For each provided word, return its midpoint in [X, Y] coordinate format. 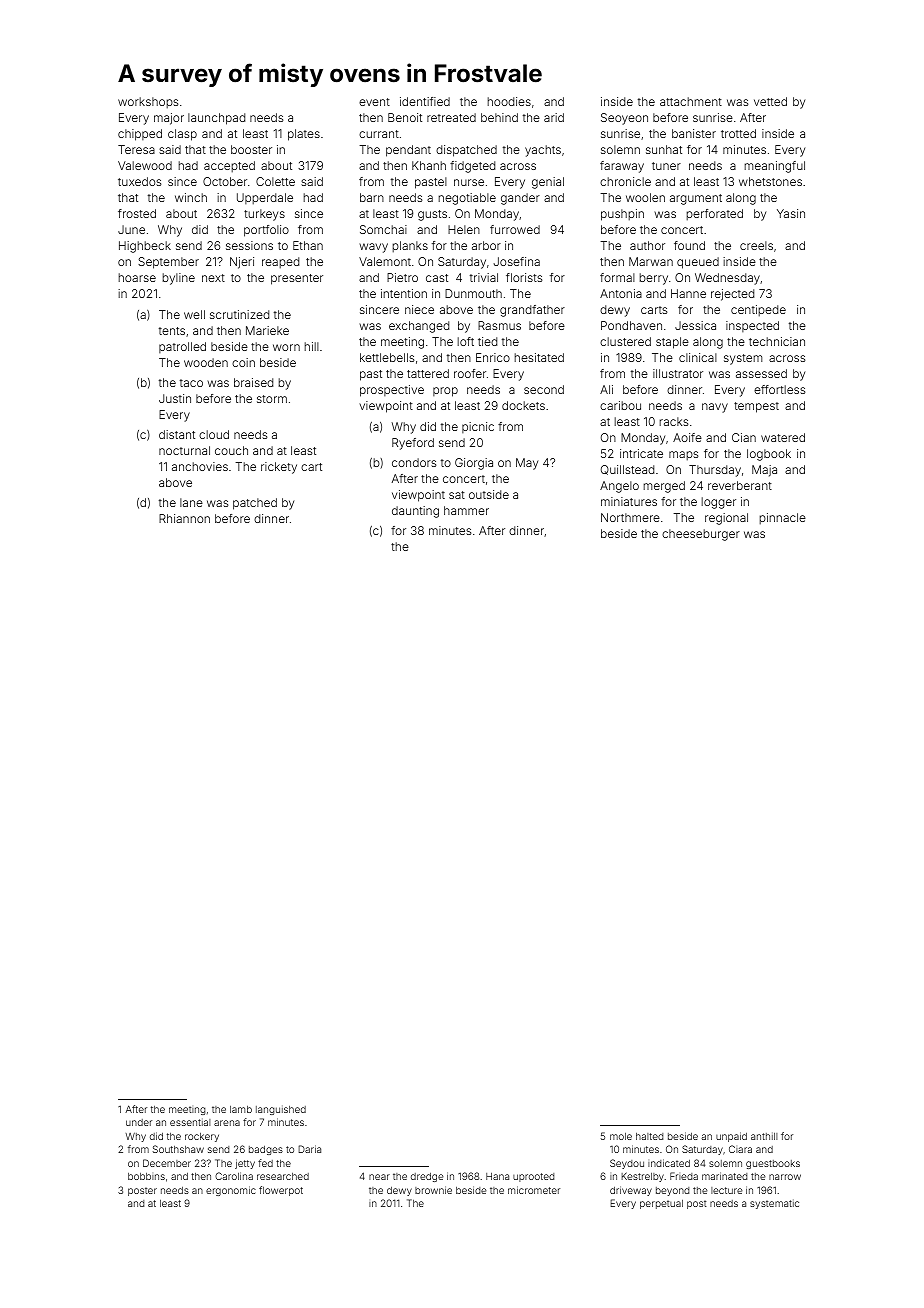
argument [696, 199]
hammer [466, 510]
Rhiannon [184, 518]
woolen [645, 197]
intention [404, 293]
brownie [433, 1190]
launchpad [216, 119]
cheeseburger [701, 535]
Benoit [405, 117]
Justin [175, 398]
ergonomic [231, 1191]
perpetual [661, 1204]
